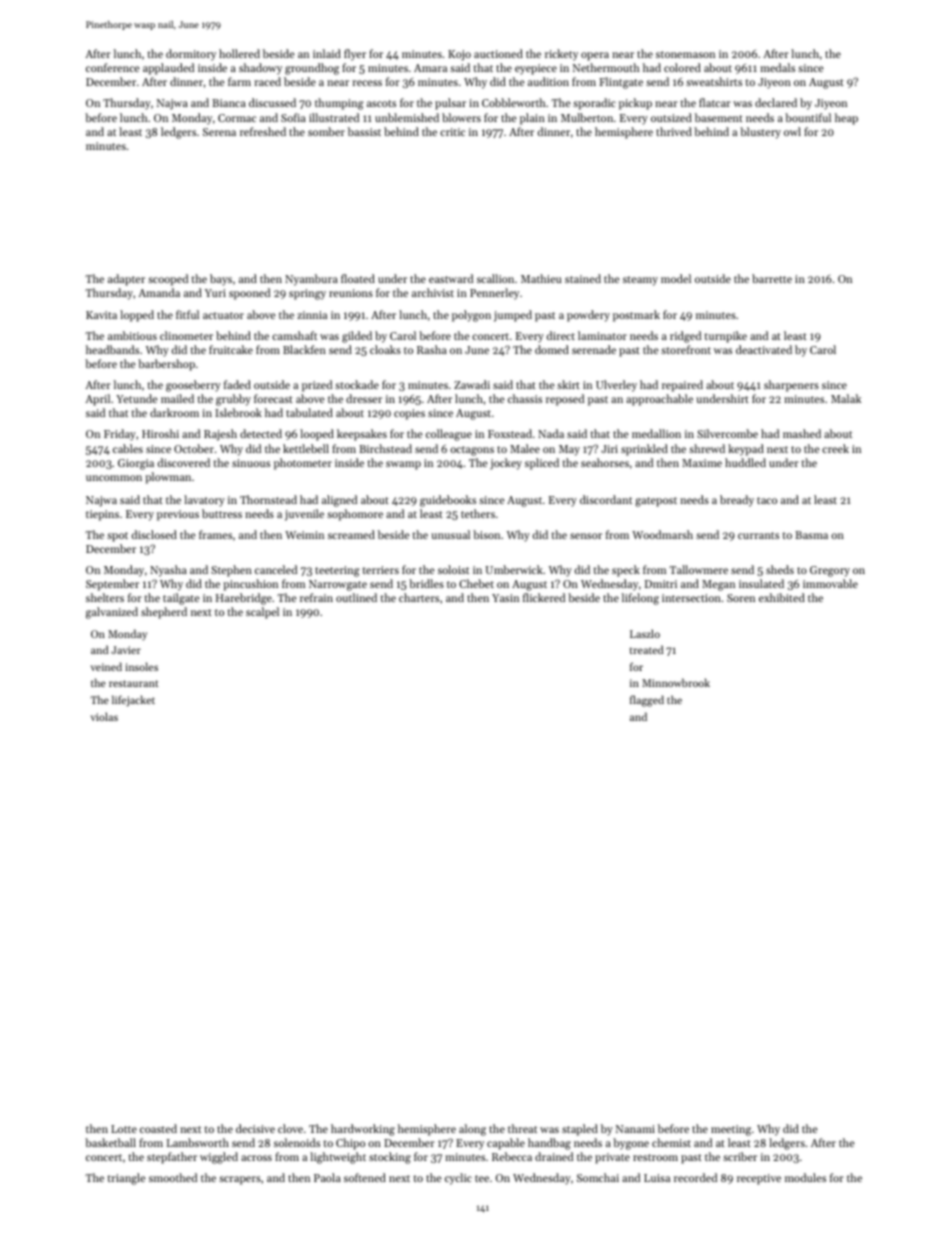 This screenshot has height=1233, width=952. What do you see at coordinates (355, 55) in the screenshot?
I see `flyer` at bounding box center [355, 55].
